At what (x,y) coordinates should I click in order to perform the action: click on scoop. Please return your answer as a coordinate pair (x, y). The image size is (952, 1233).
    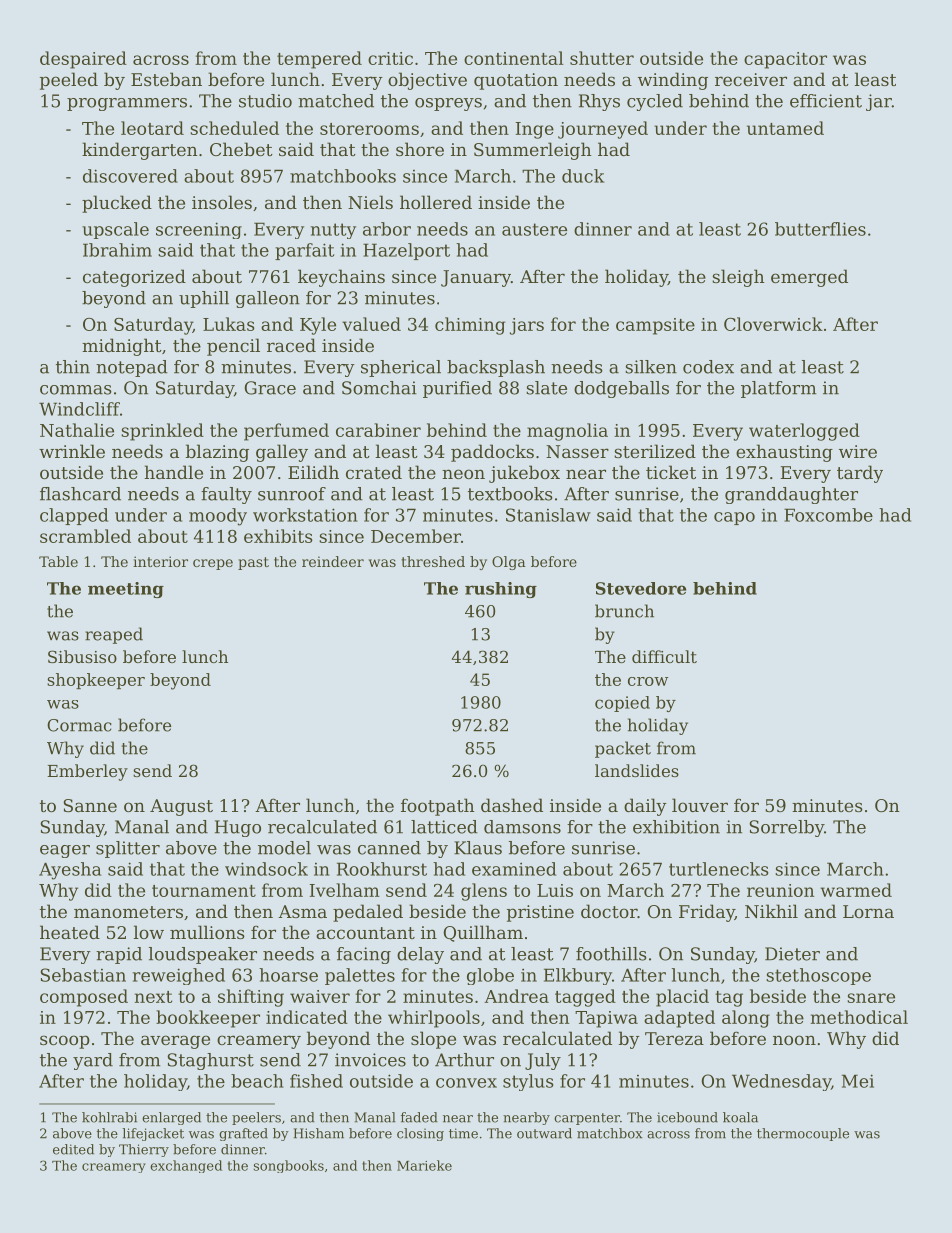
    Looking at the image, I should click on (65, 1042).
